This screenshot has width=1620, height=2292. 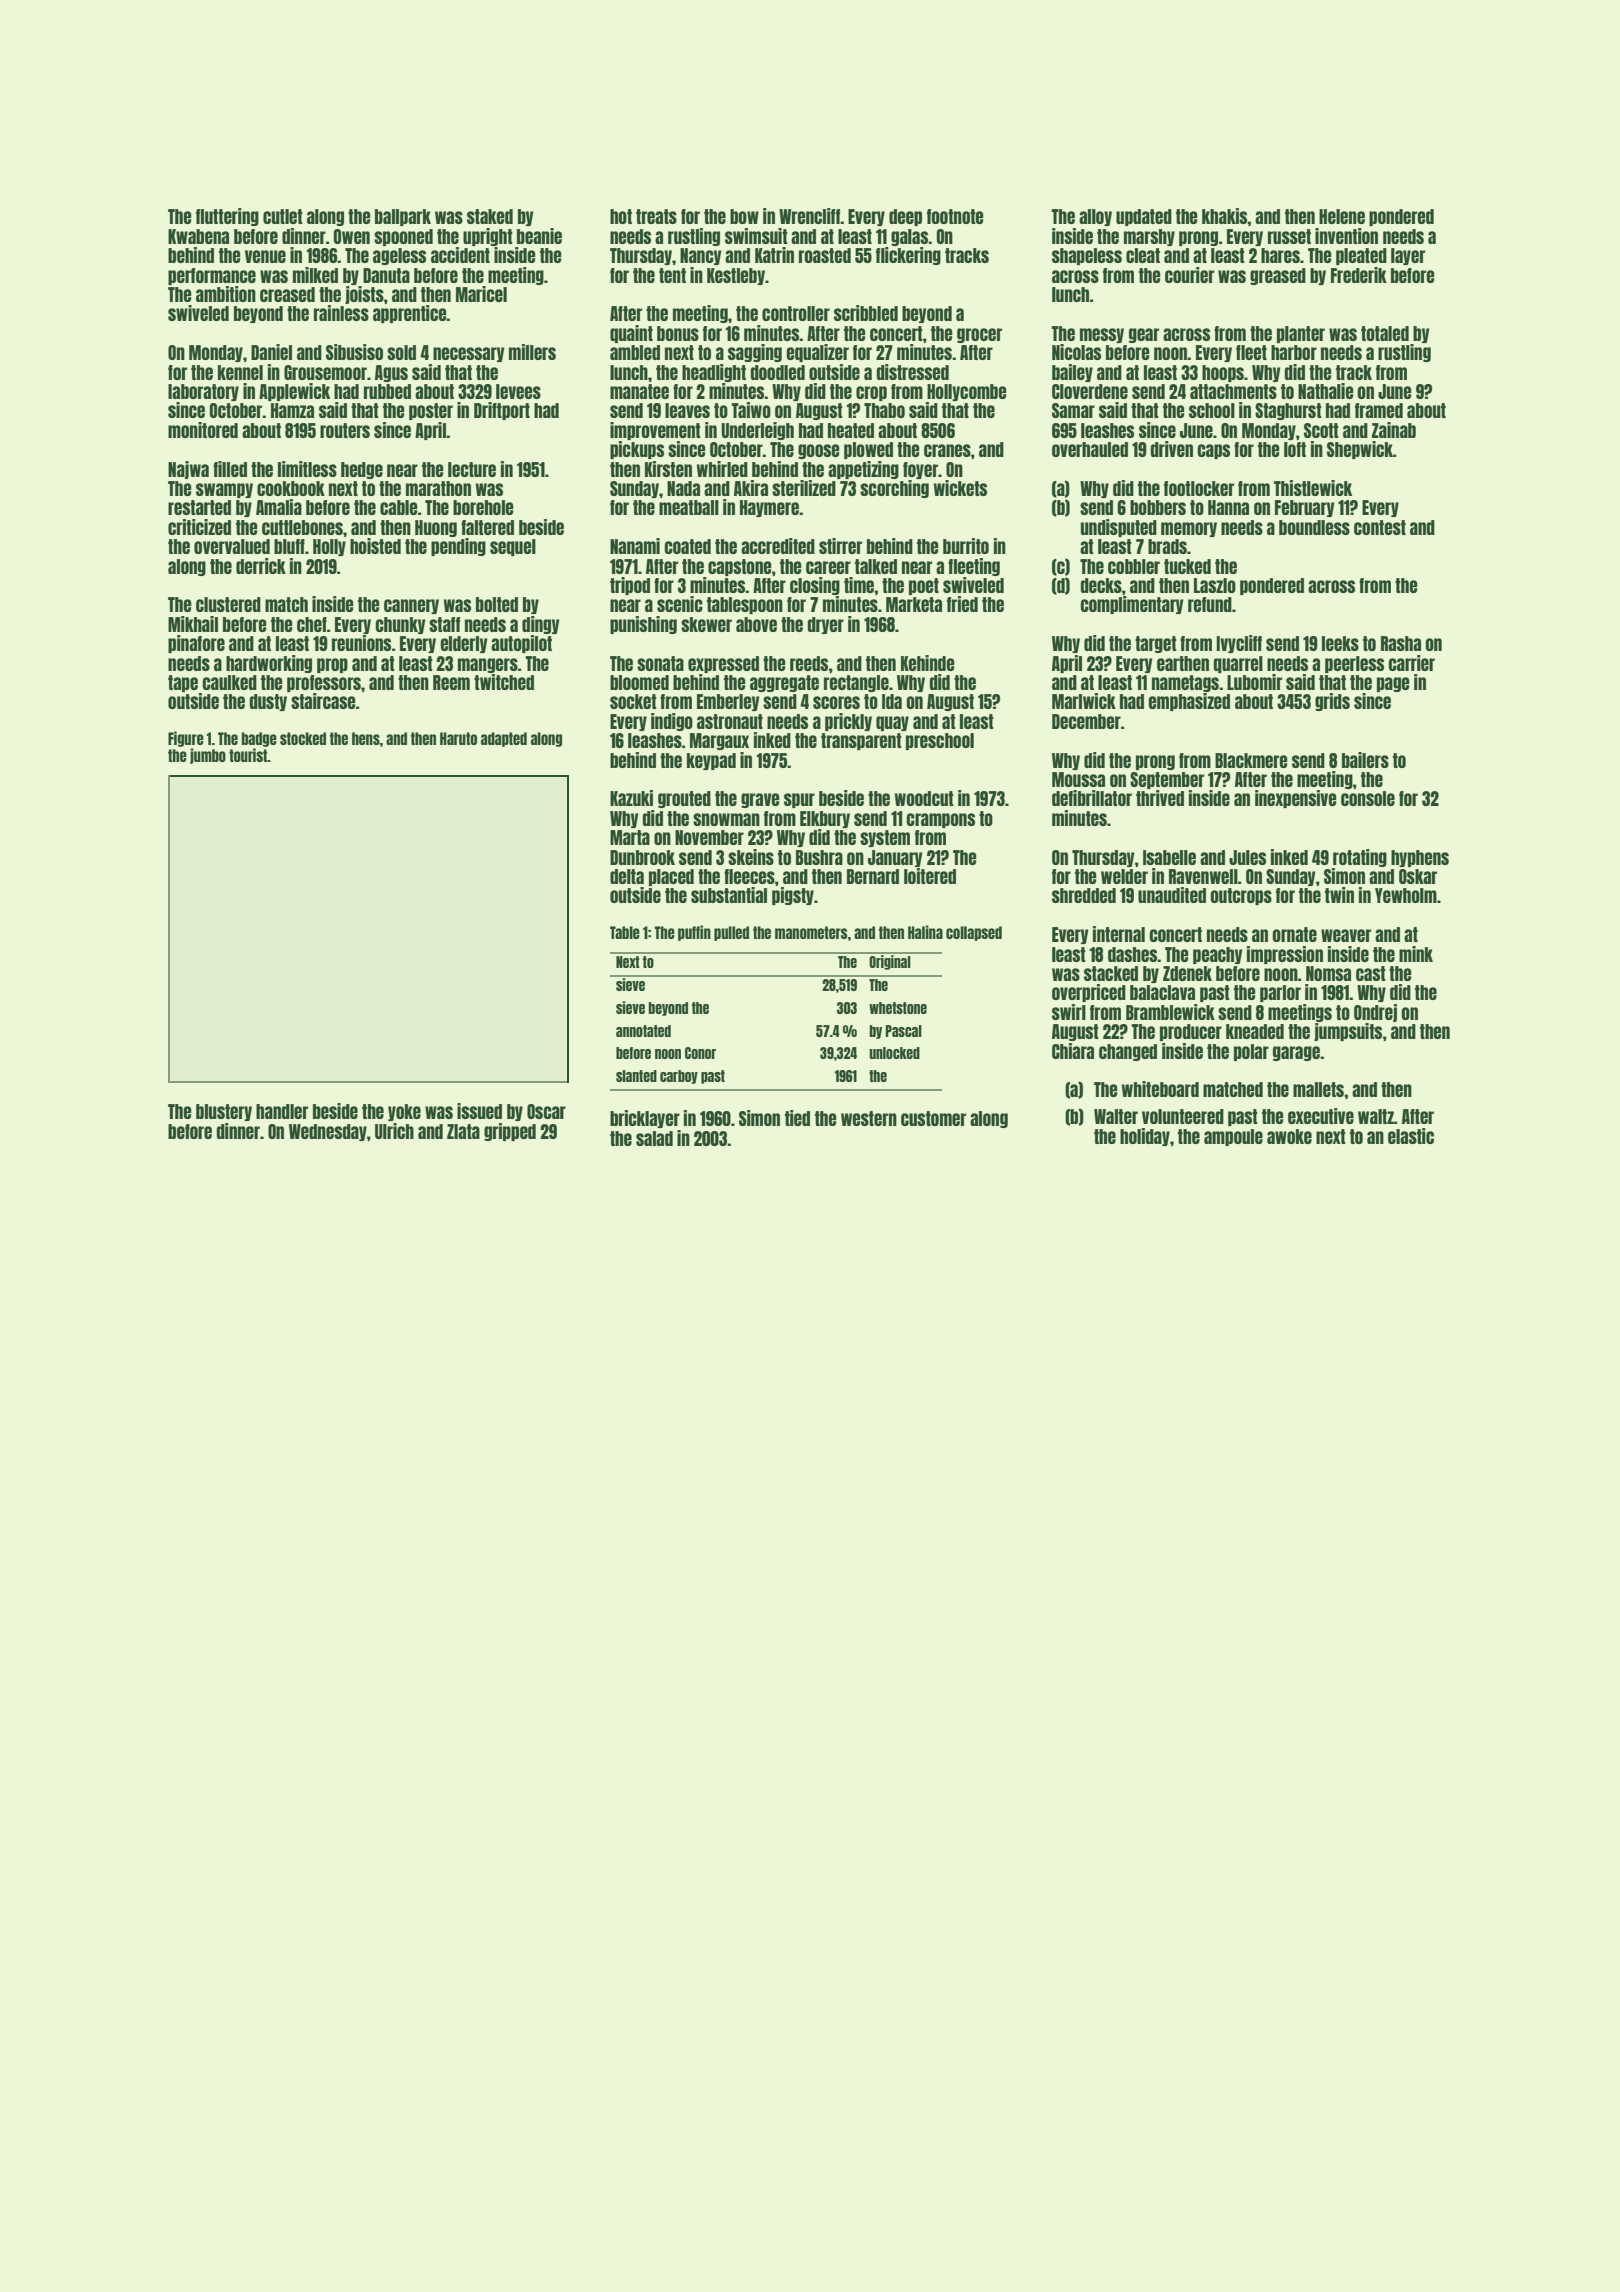 I want to click on monitored, so click(x=203, y=430).
